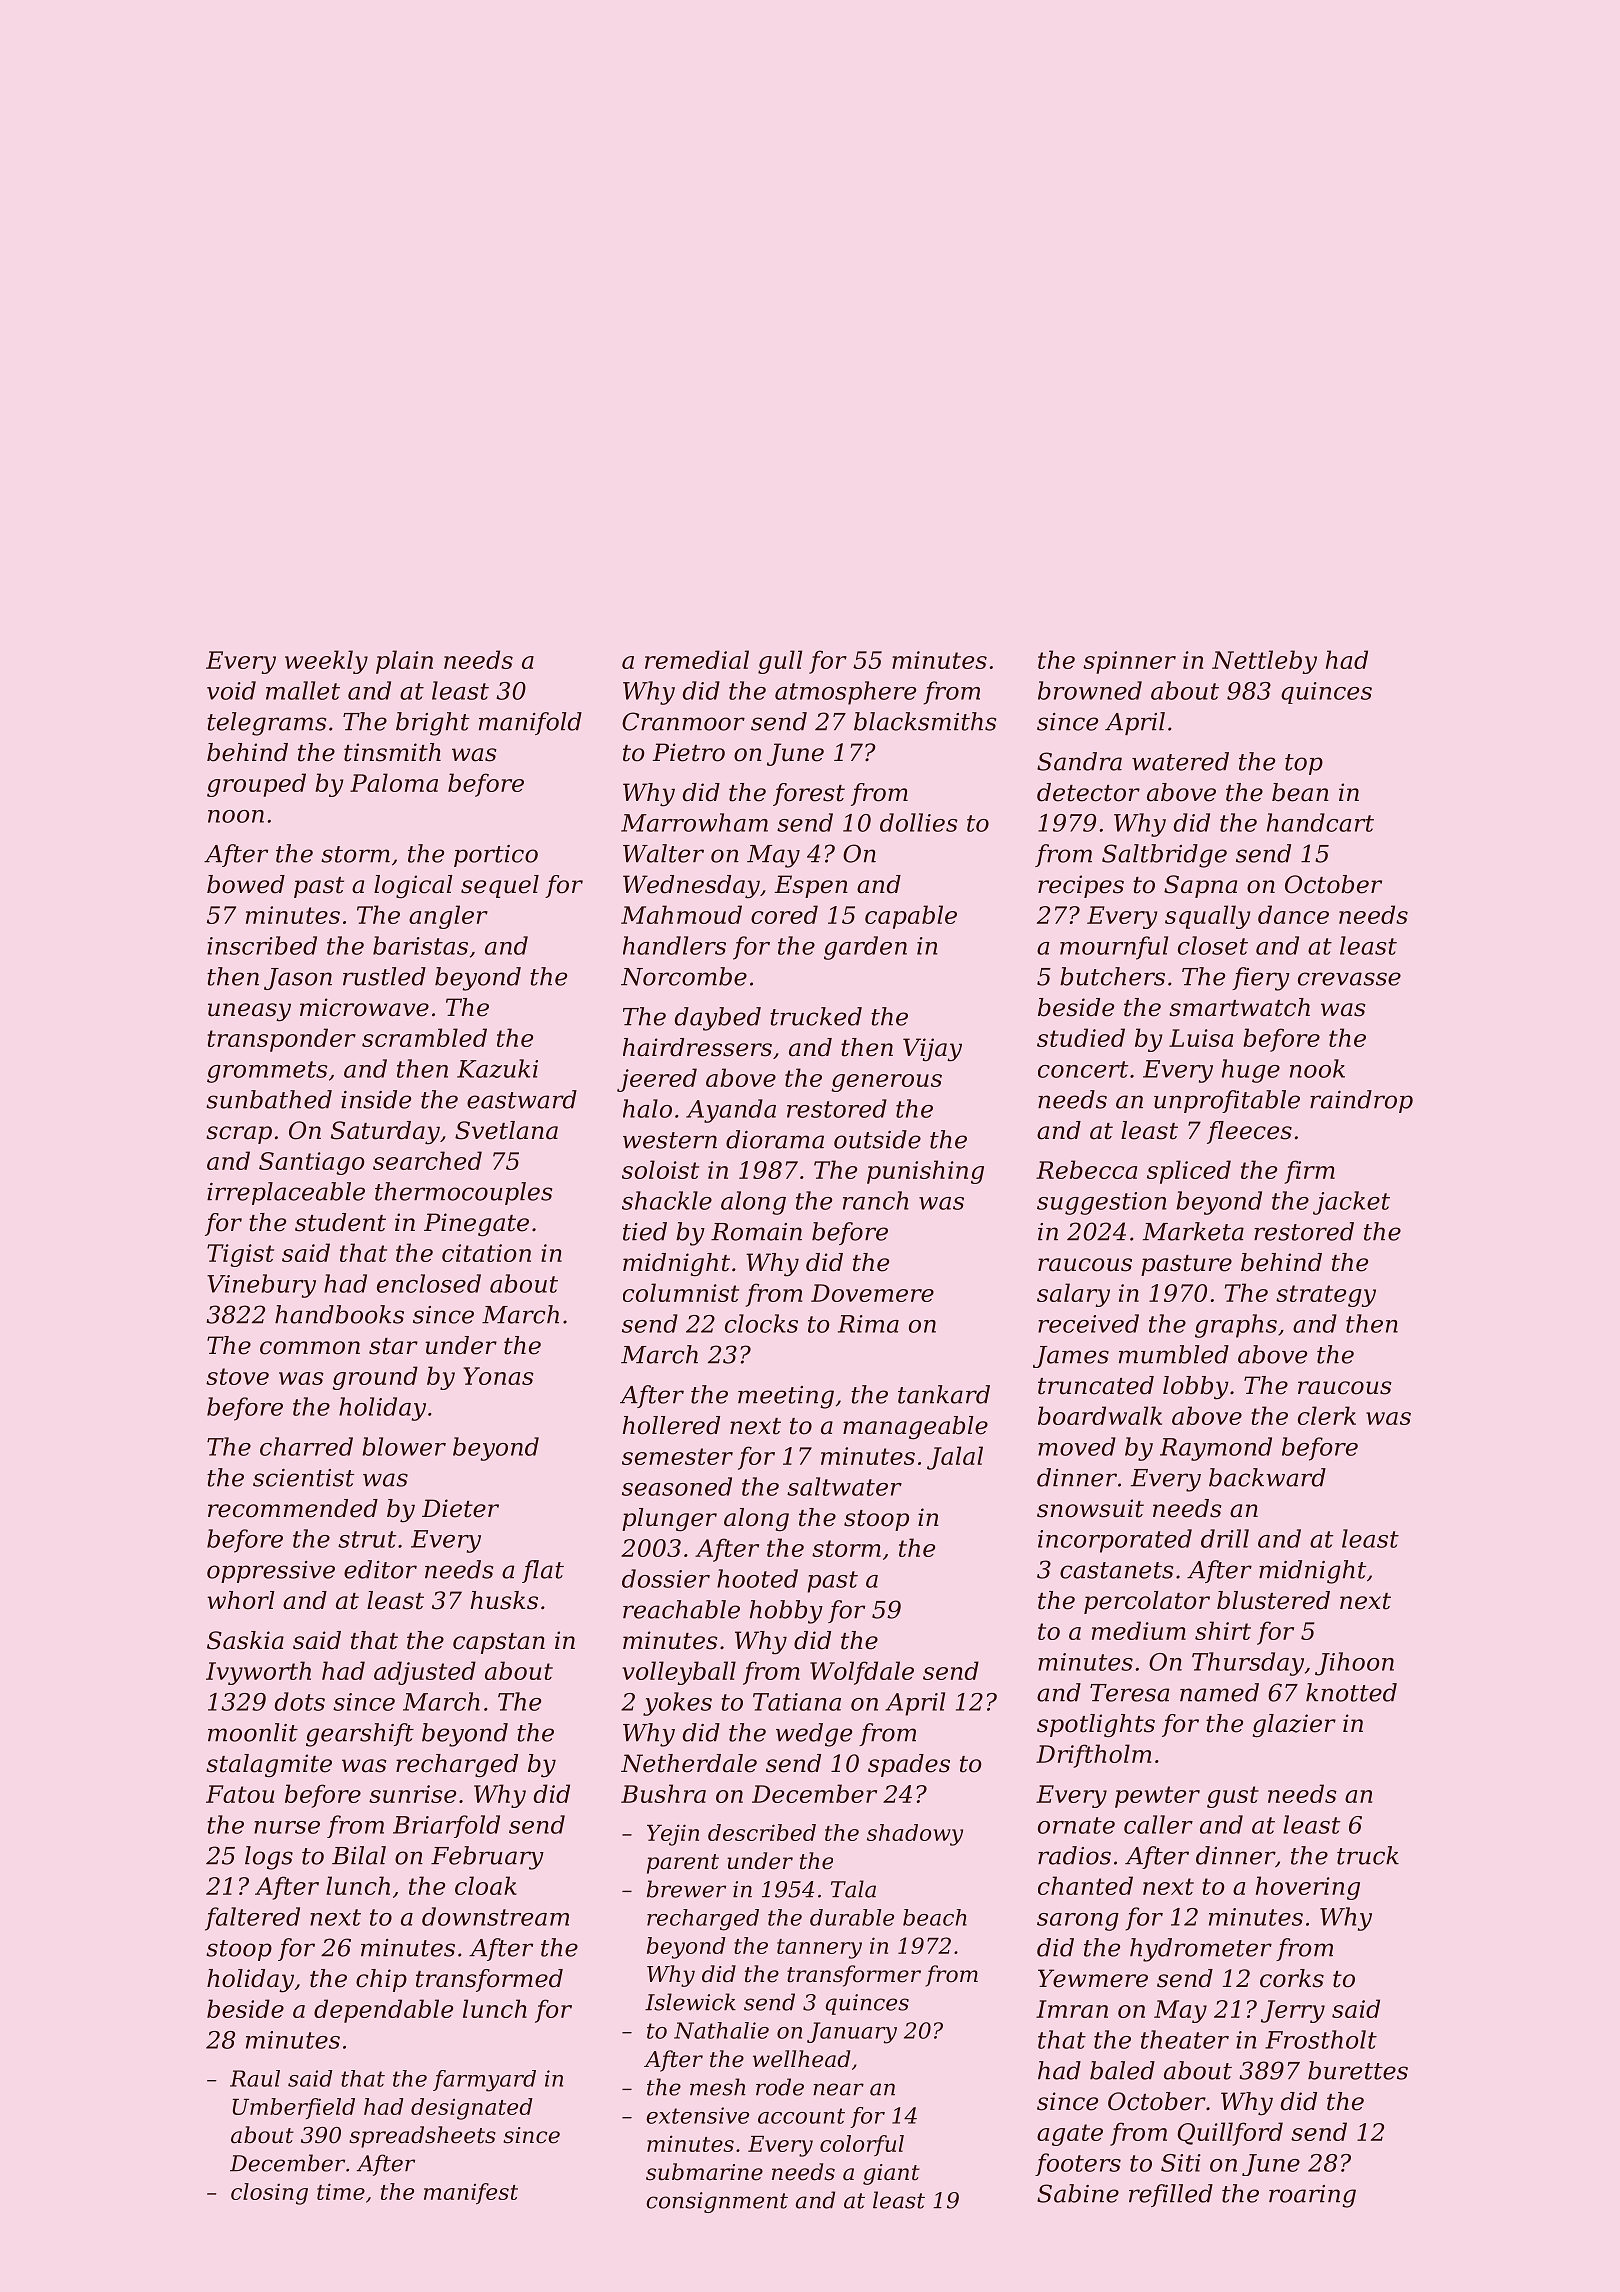 The image size is (1620, 2292). Describe the element at coordinates (875, 1200) in the screenshot. I see `ranch` at that location.
